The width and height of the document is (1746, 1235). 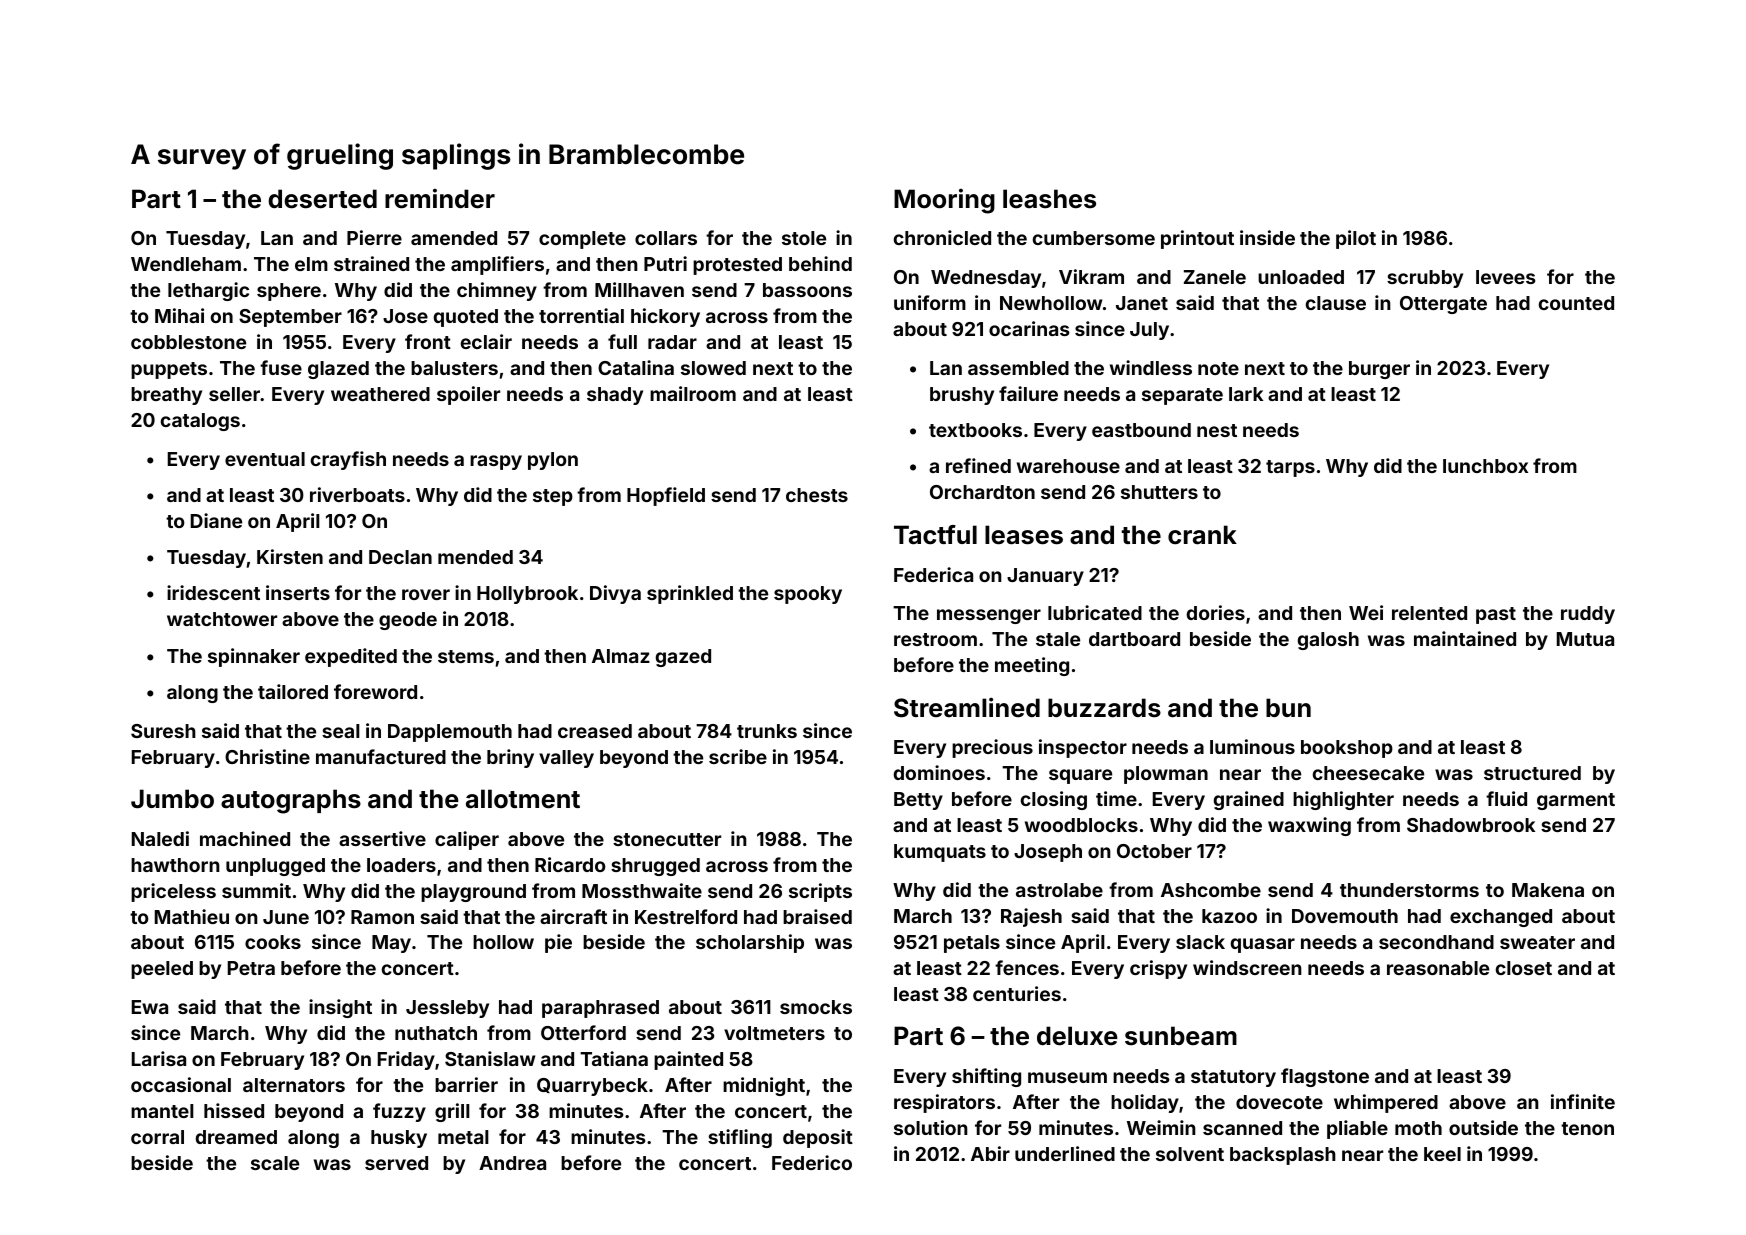 I want to click on chimney, so click(x=497, y=291).
